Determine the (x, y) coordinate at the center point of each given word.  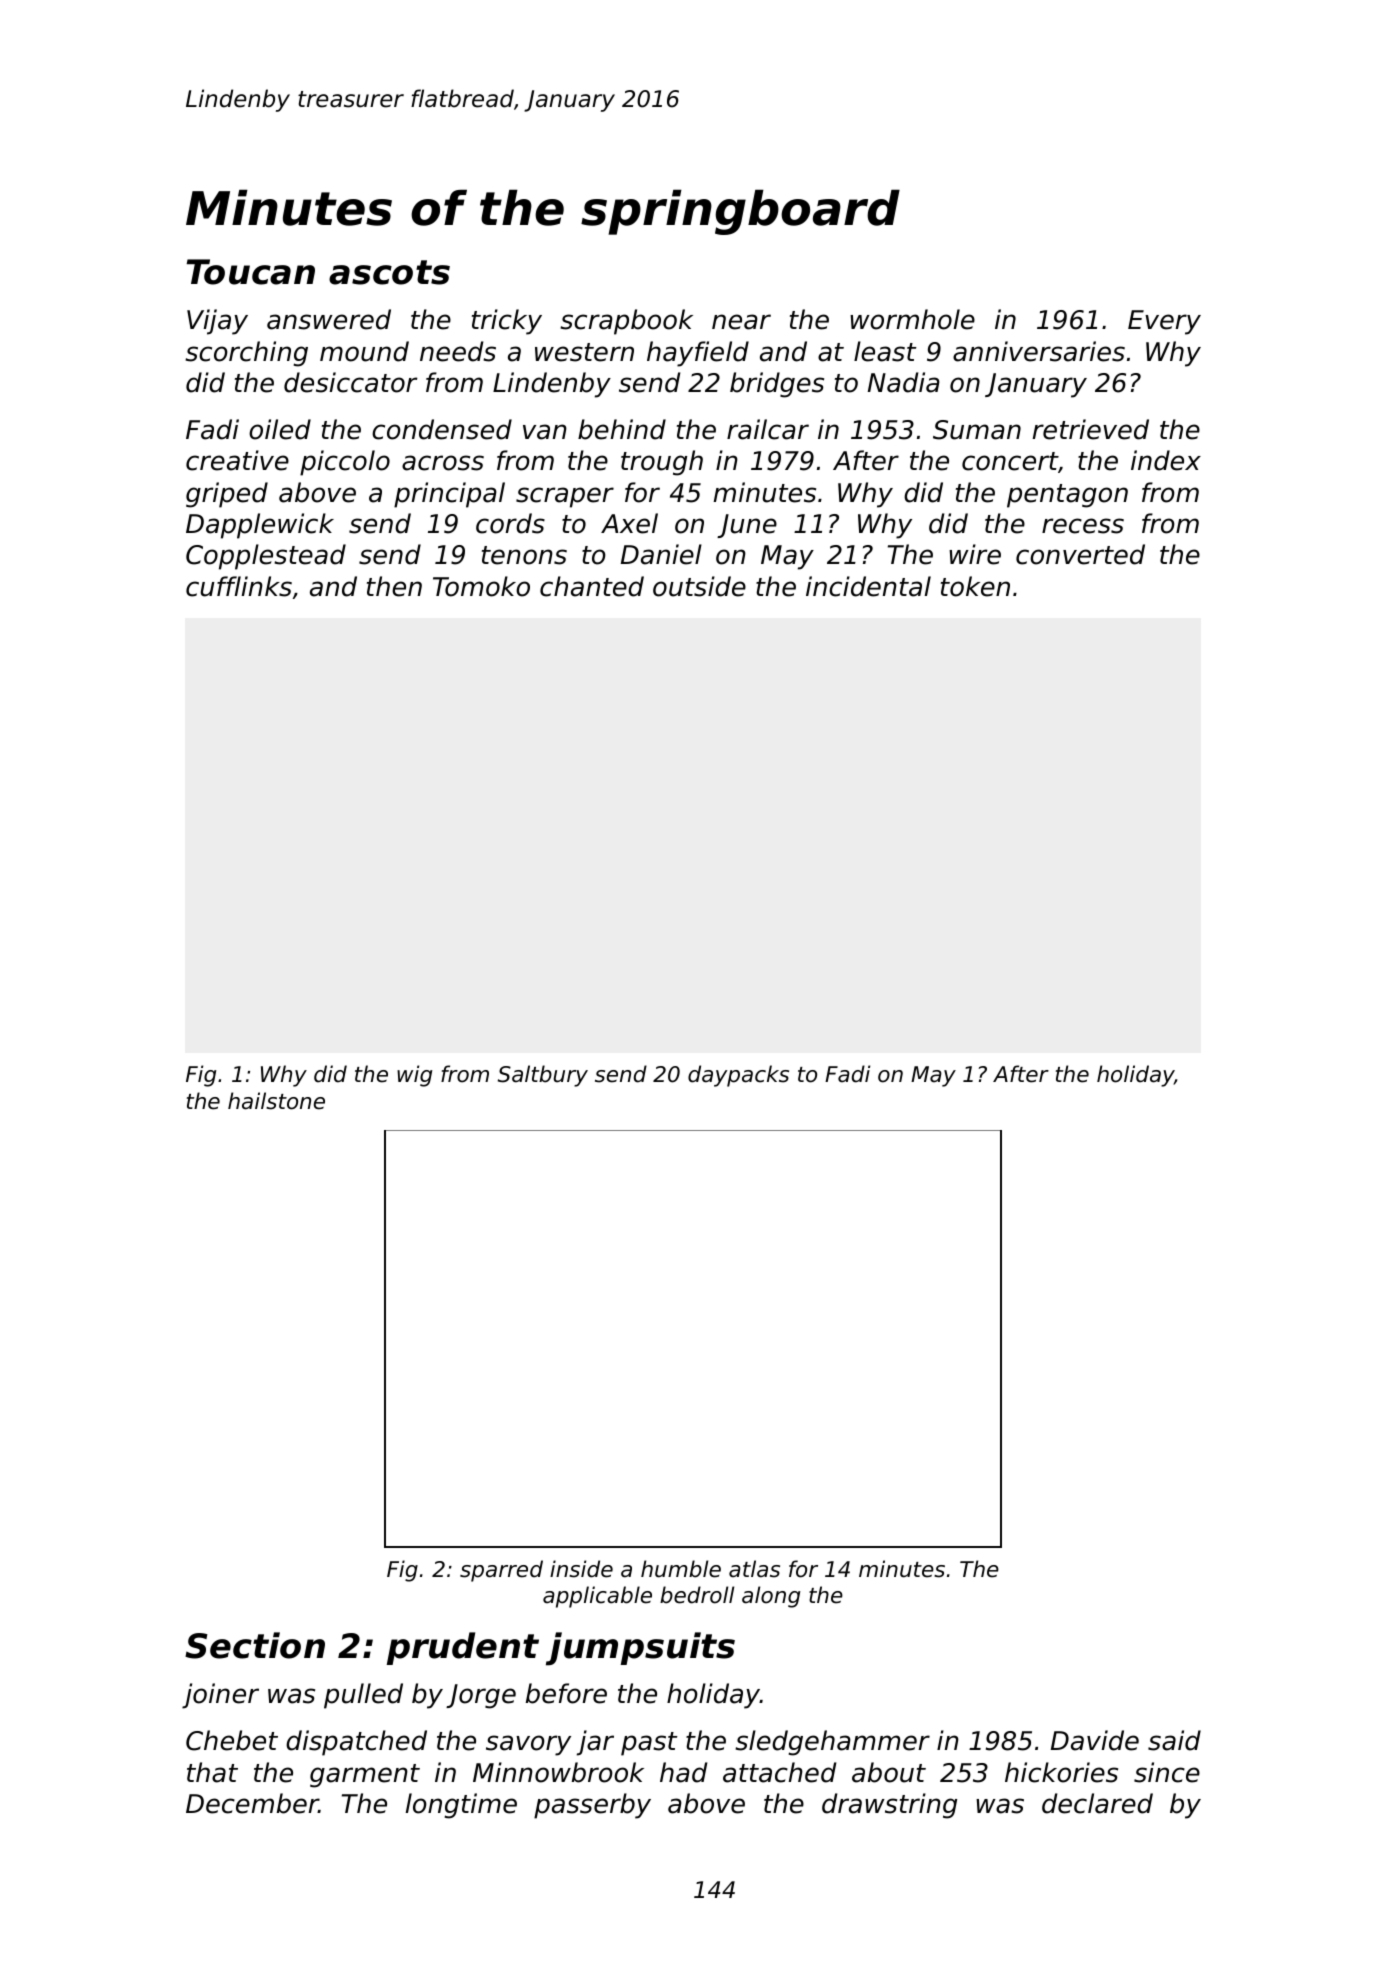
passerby (592, 1806)
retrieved (1091, 429)
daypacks (738, 1076)
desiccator (351, 382)
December (252, 1803)
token (975, 586)
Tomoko (481, 586)
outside (699, 586)
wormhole (912, 319)
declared (1097, 1803)
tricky (507, 322)
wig (414, 1076)
